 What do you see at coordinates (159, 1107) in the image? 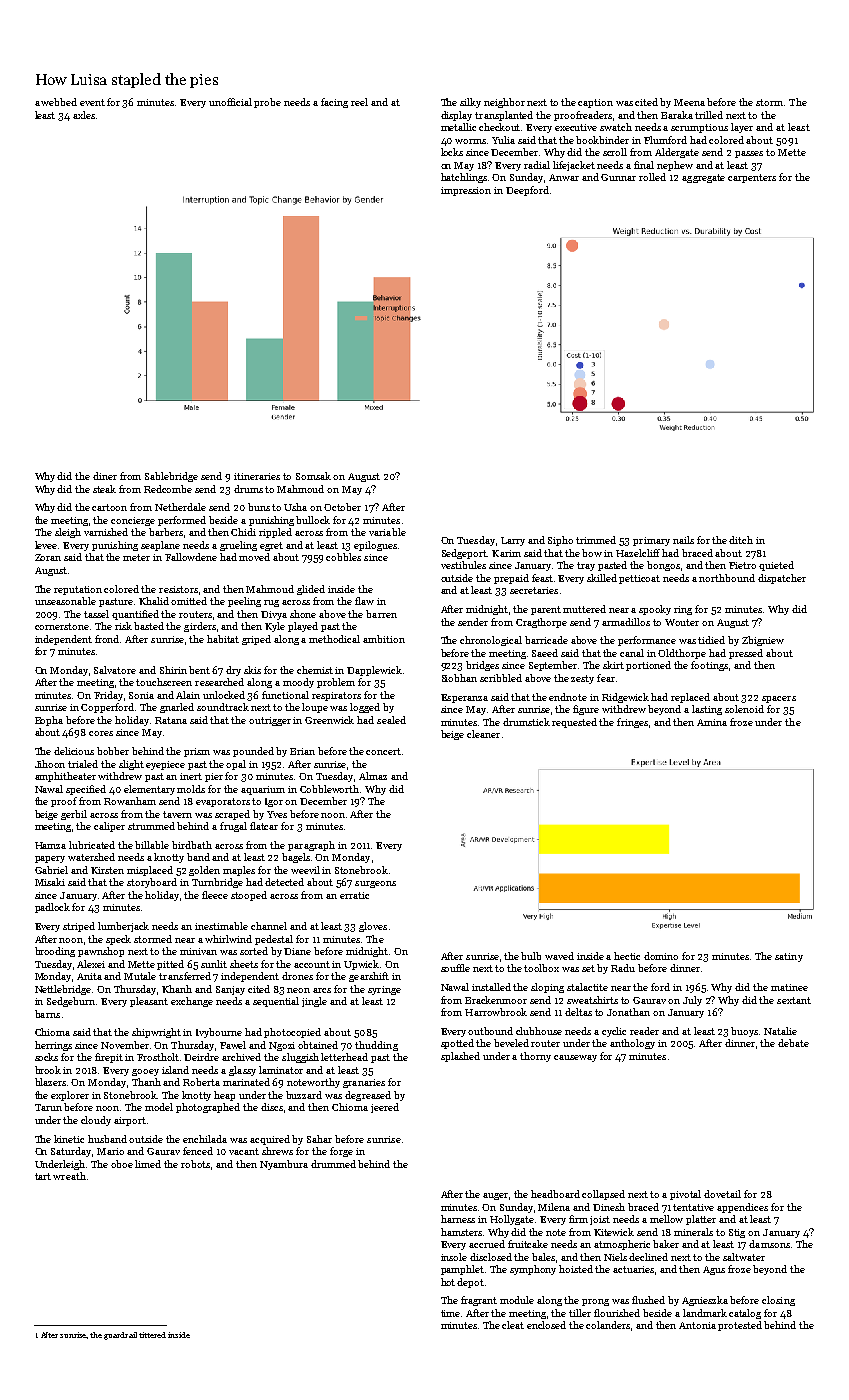
I see `model` at bounding box center [159, 1107].
